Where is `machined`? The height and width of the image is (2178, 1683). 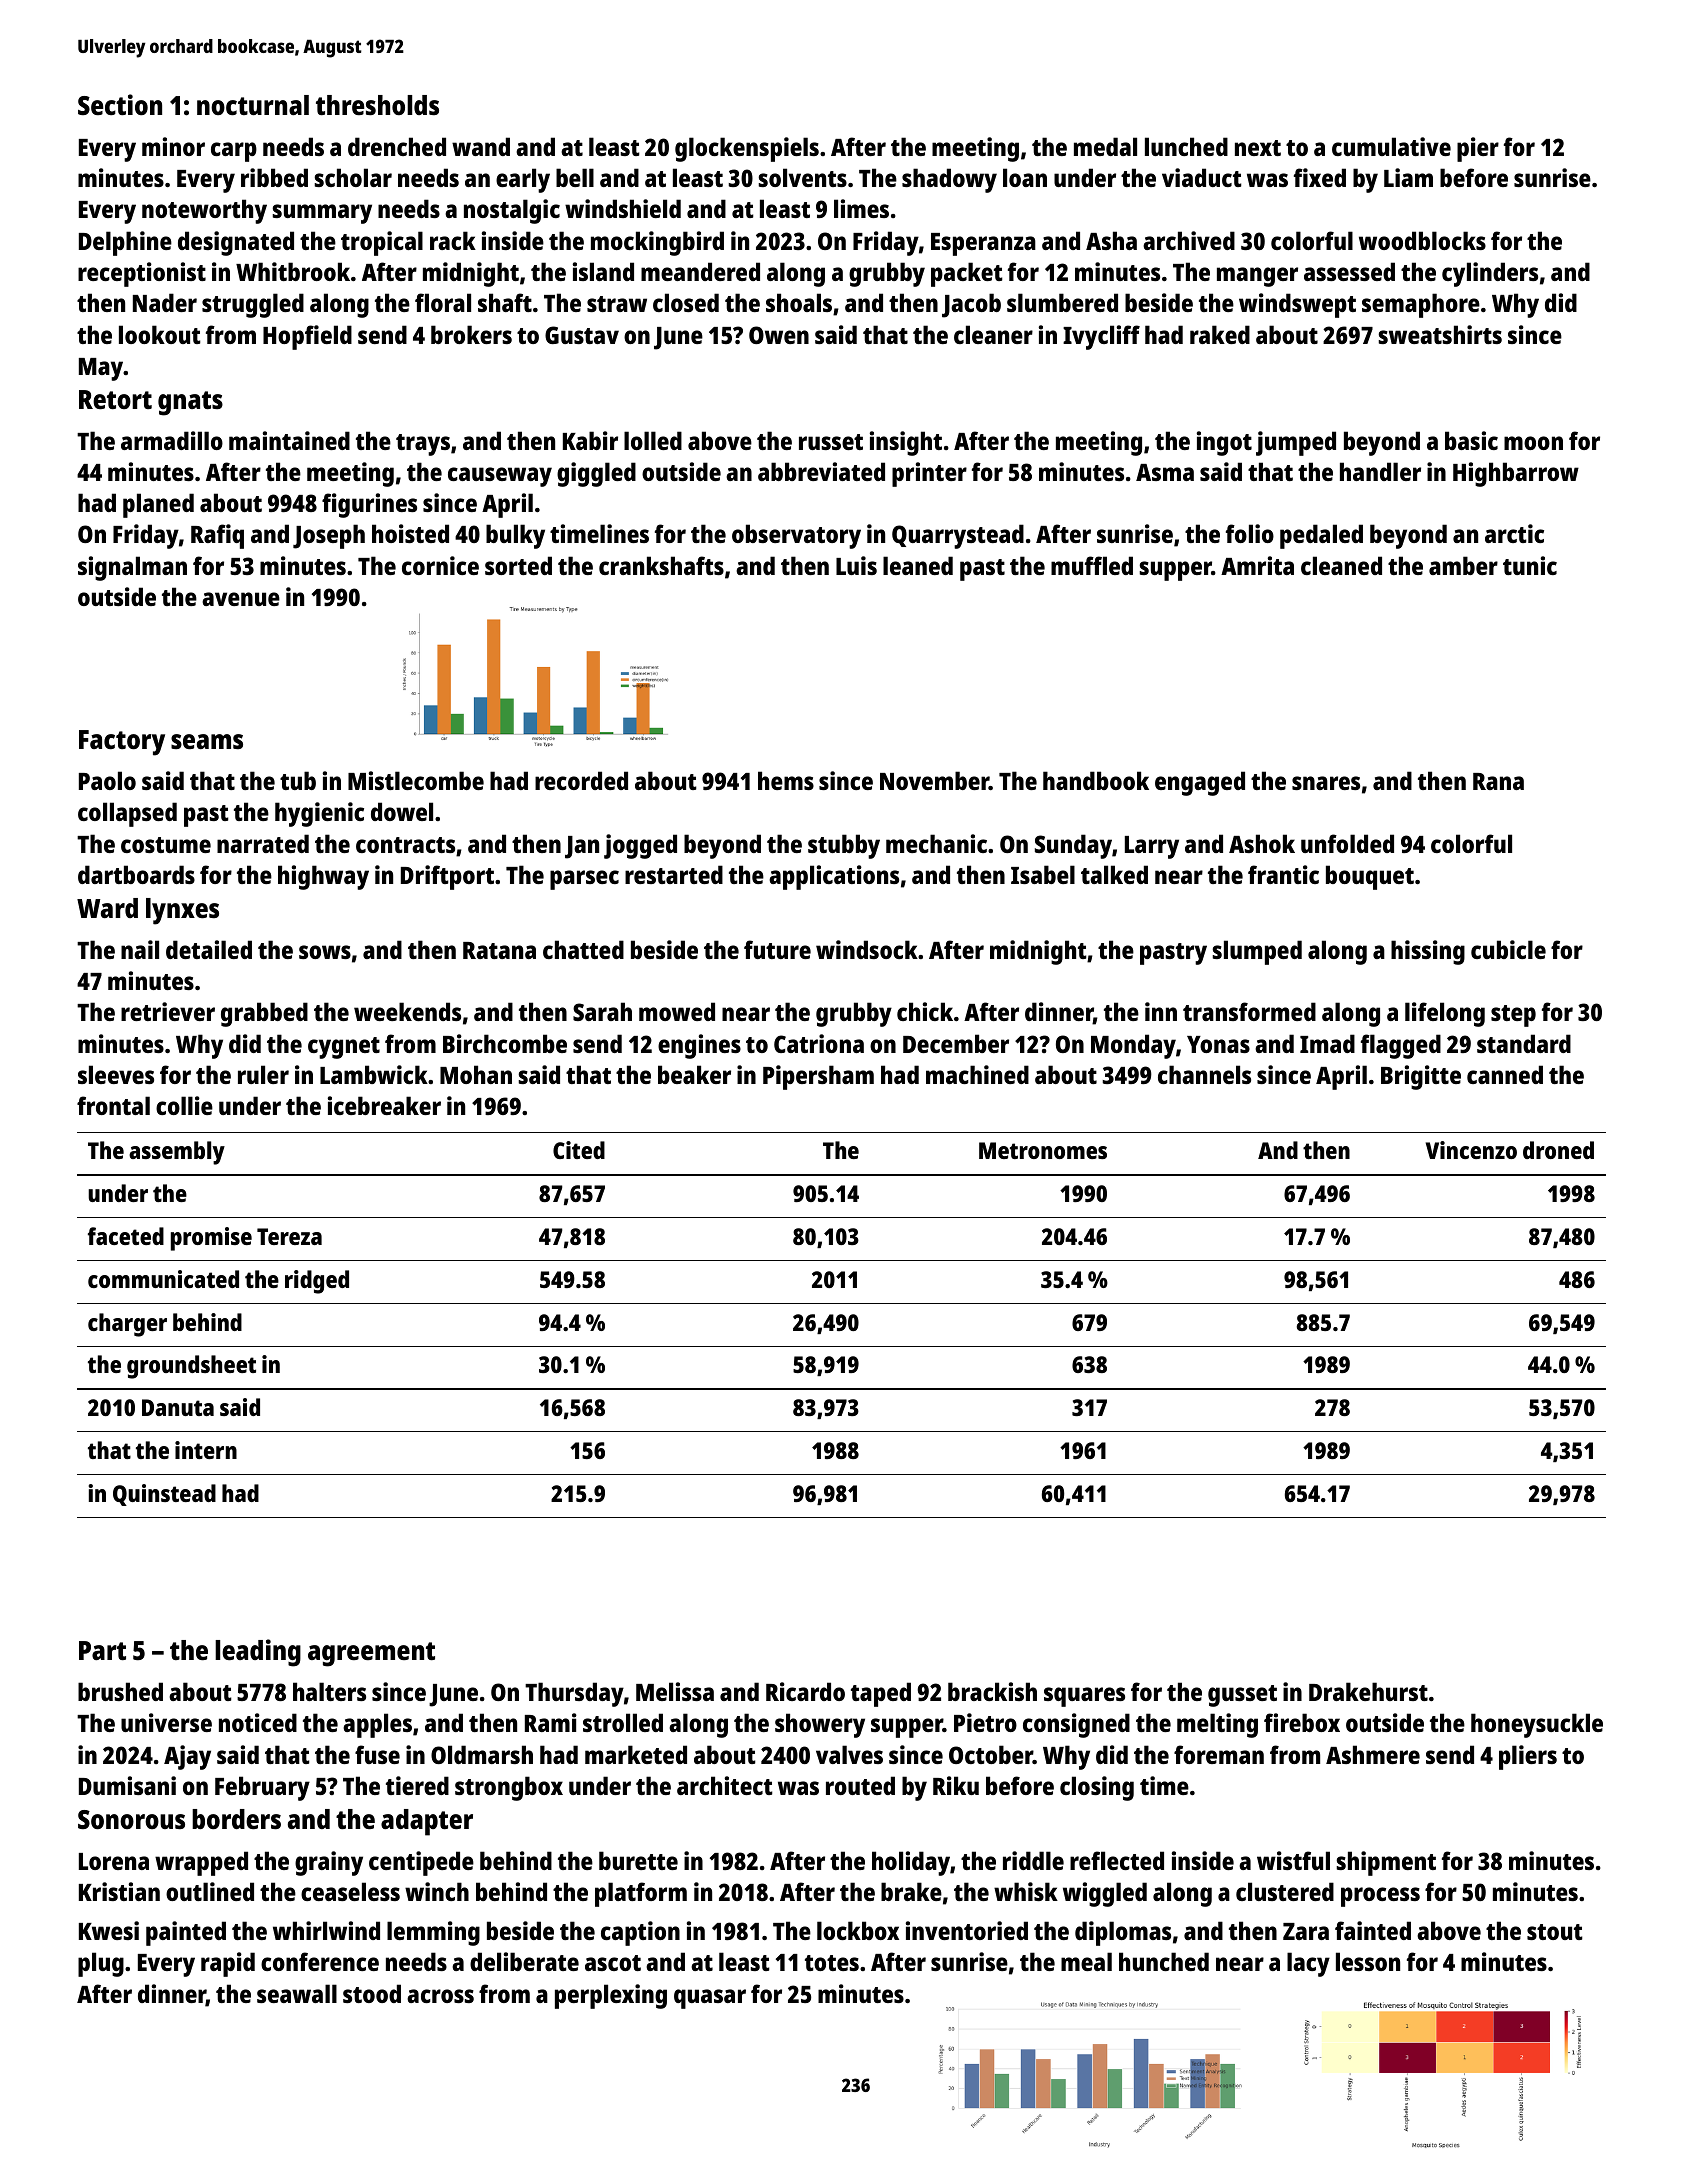 machined is located at coordinates (977, 1074).
